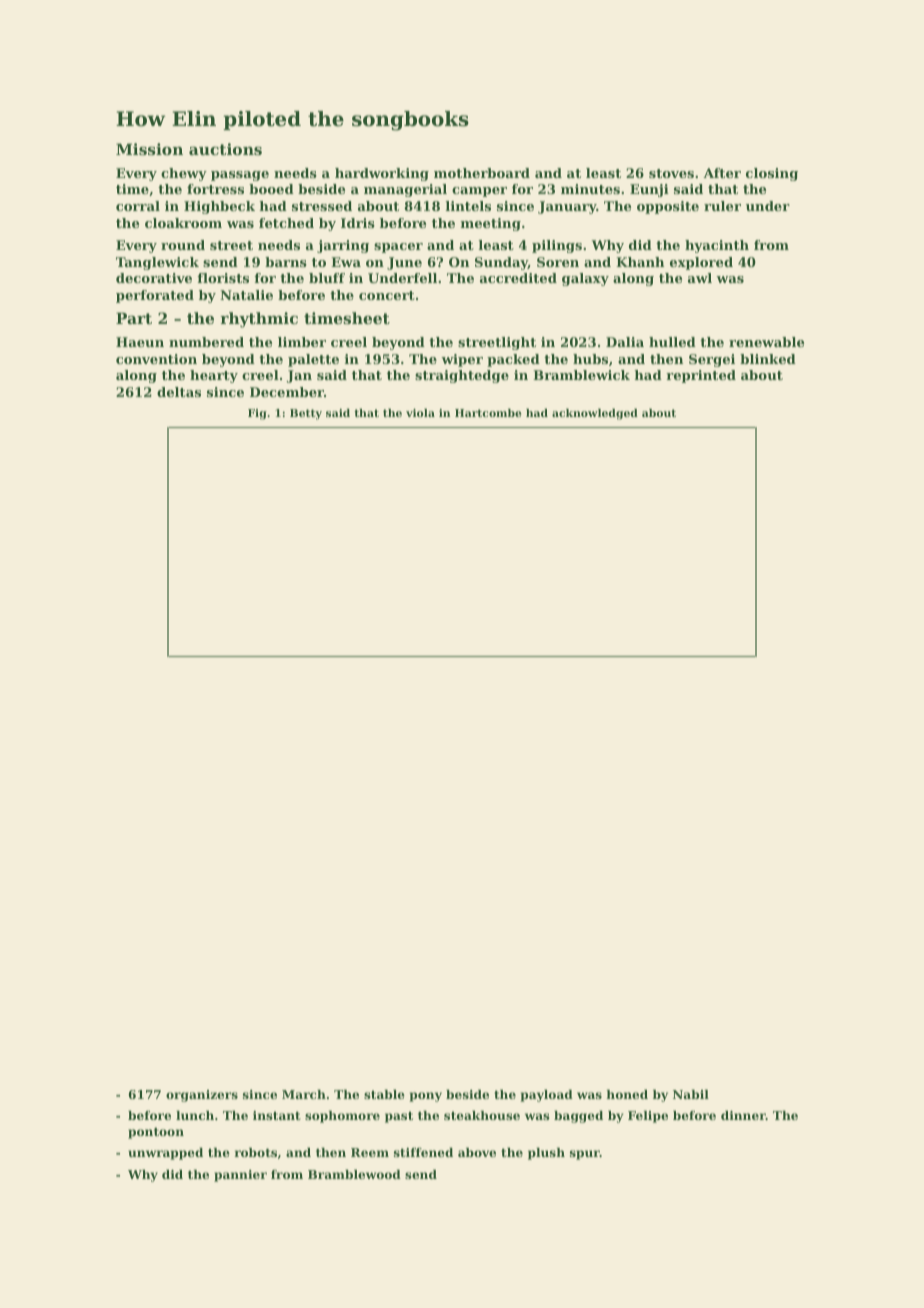  What do you see at coordinates (627, 1094) in the page?
I see `honed` at bounding box center [627, 1094].
